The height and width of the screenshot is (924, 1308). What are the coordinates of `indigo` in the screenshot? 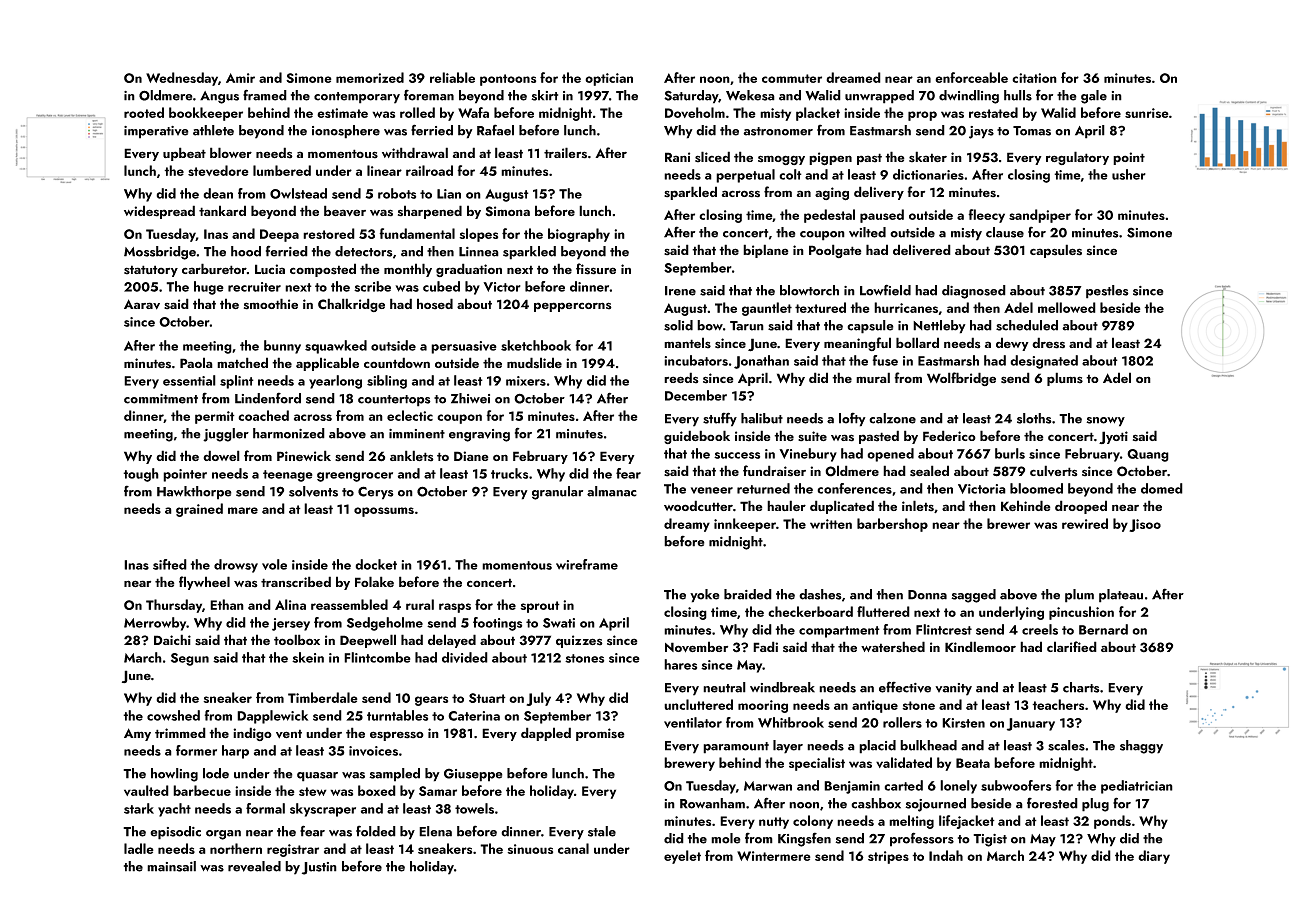 It's located at (252, 734).
